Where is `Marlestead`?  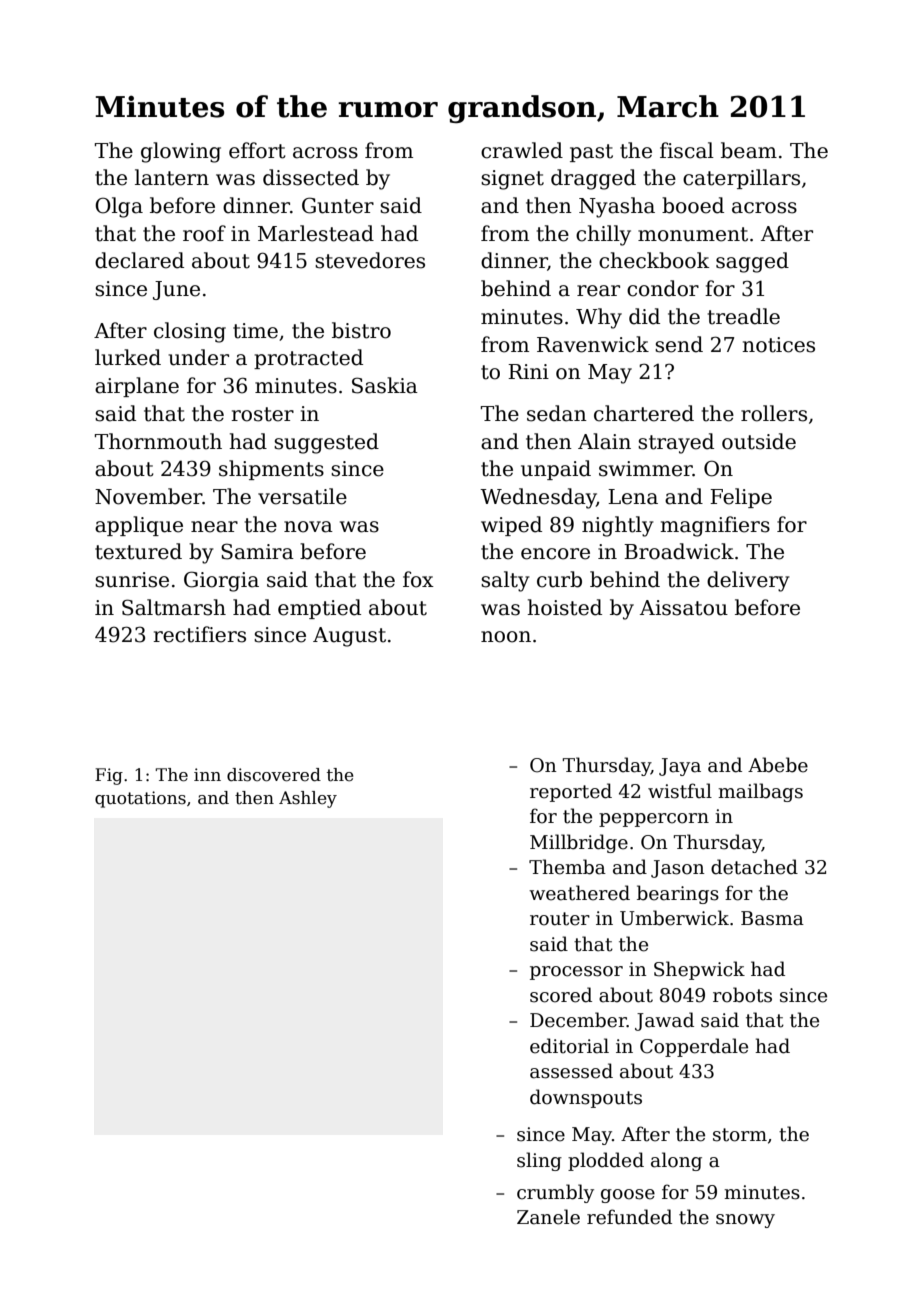
Marlestead is located at coordinates (316, 233).
